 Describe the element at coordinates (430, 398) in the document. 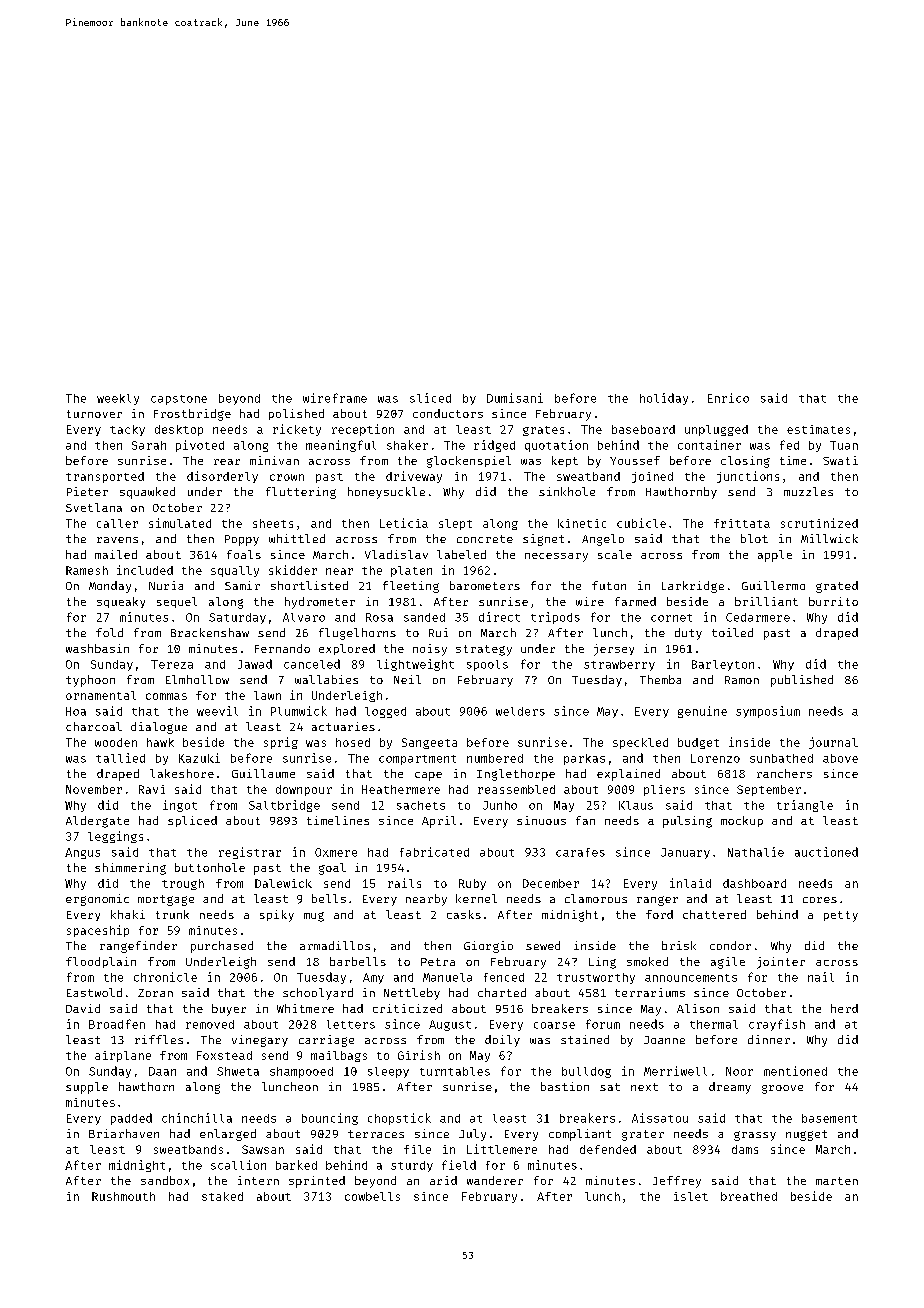

I see `sliced` at that location.
